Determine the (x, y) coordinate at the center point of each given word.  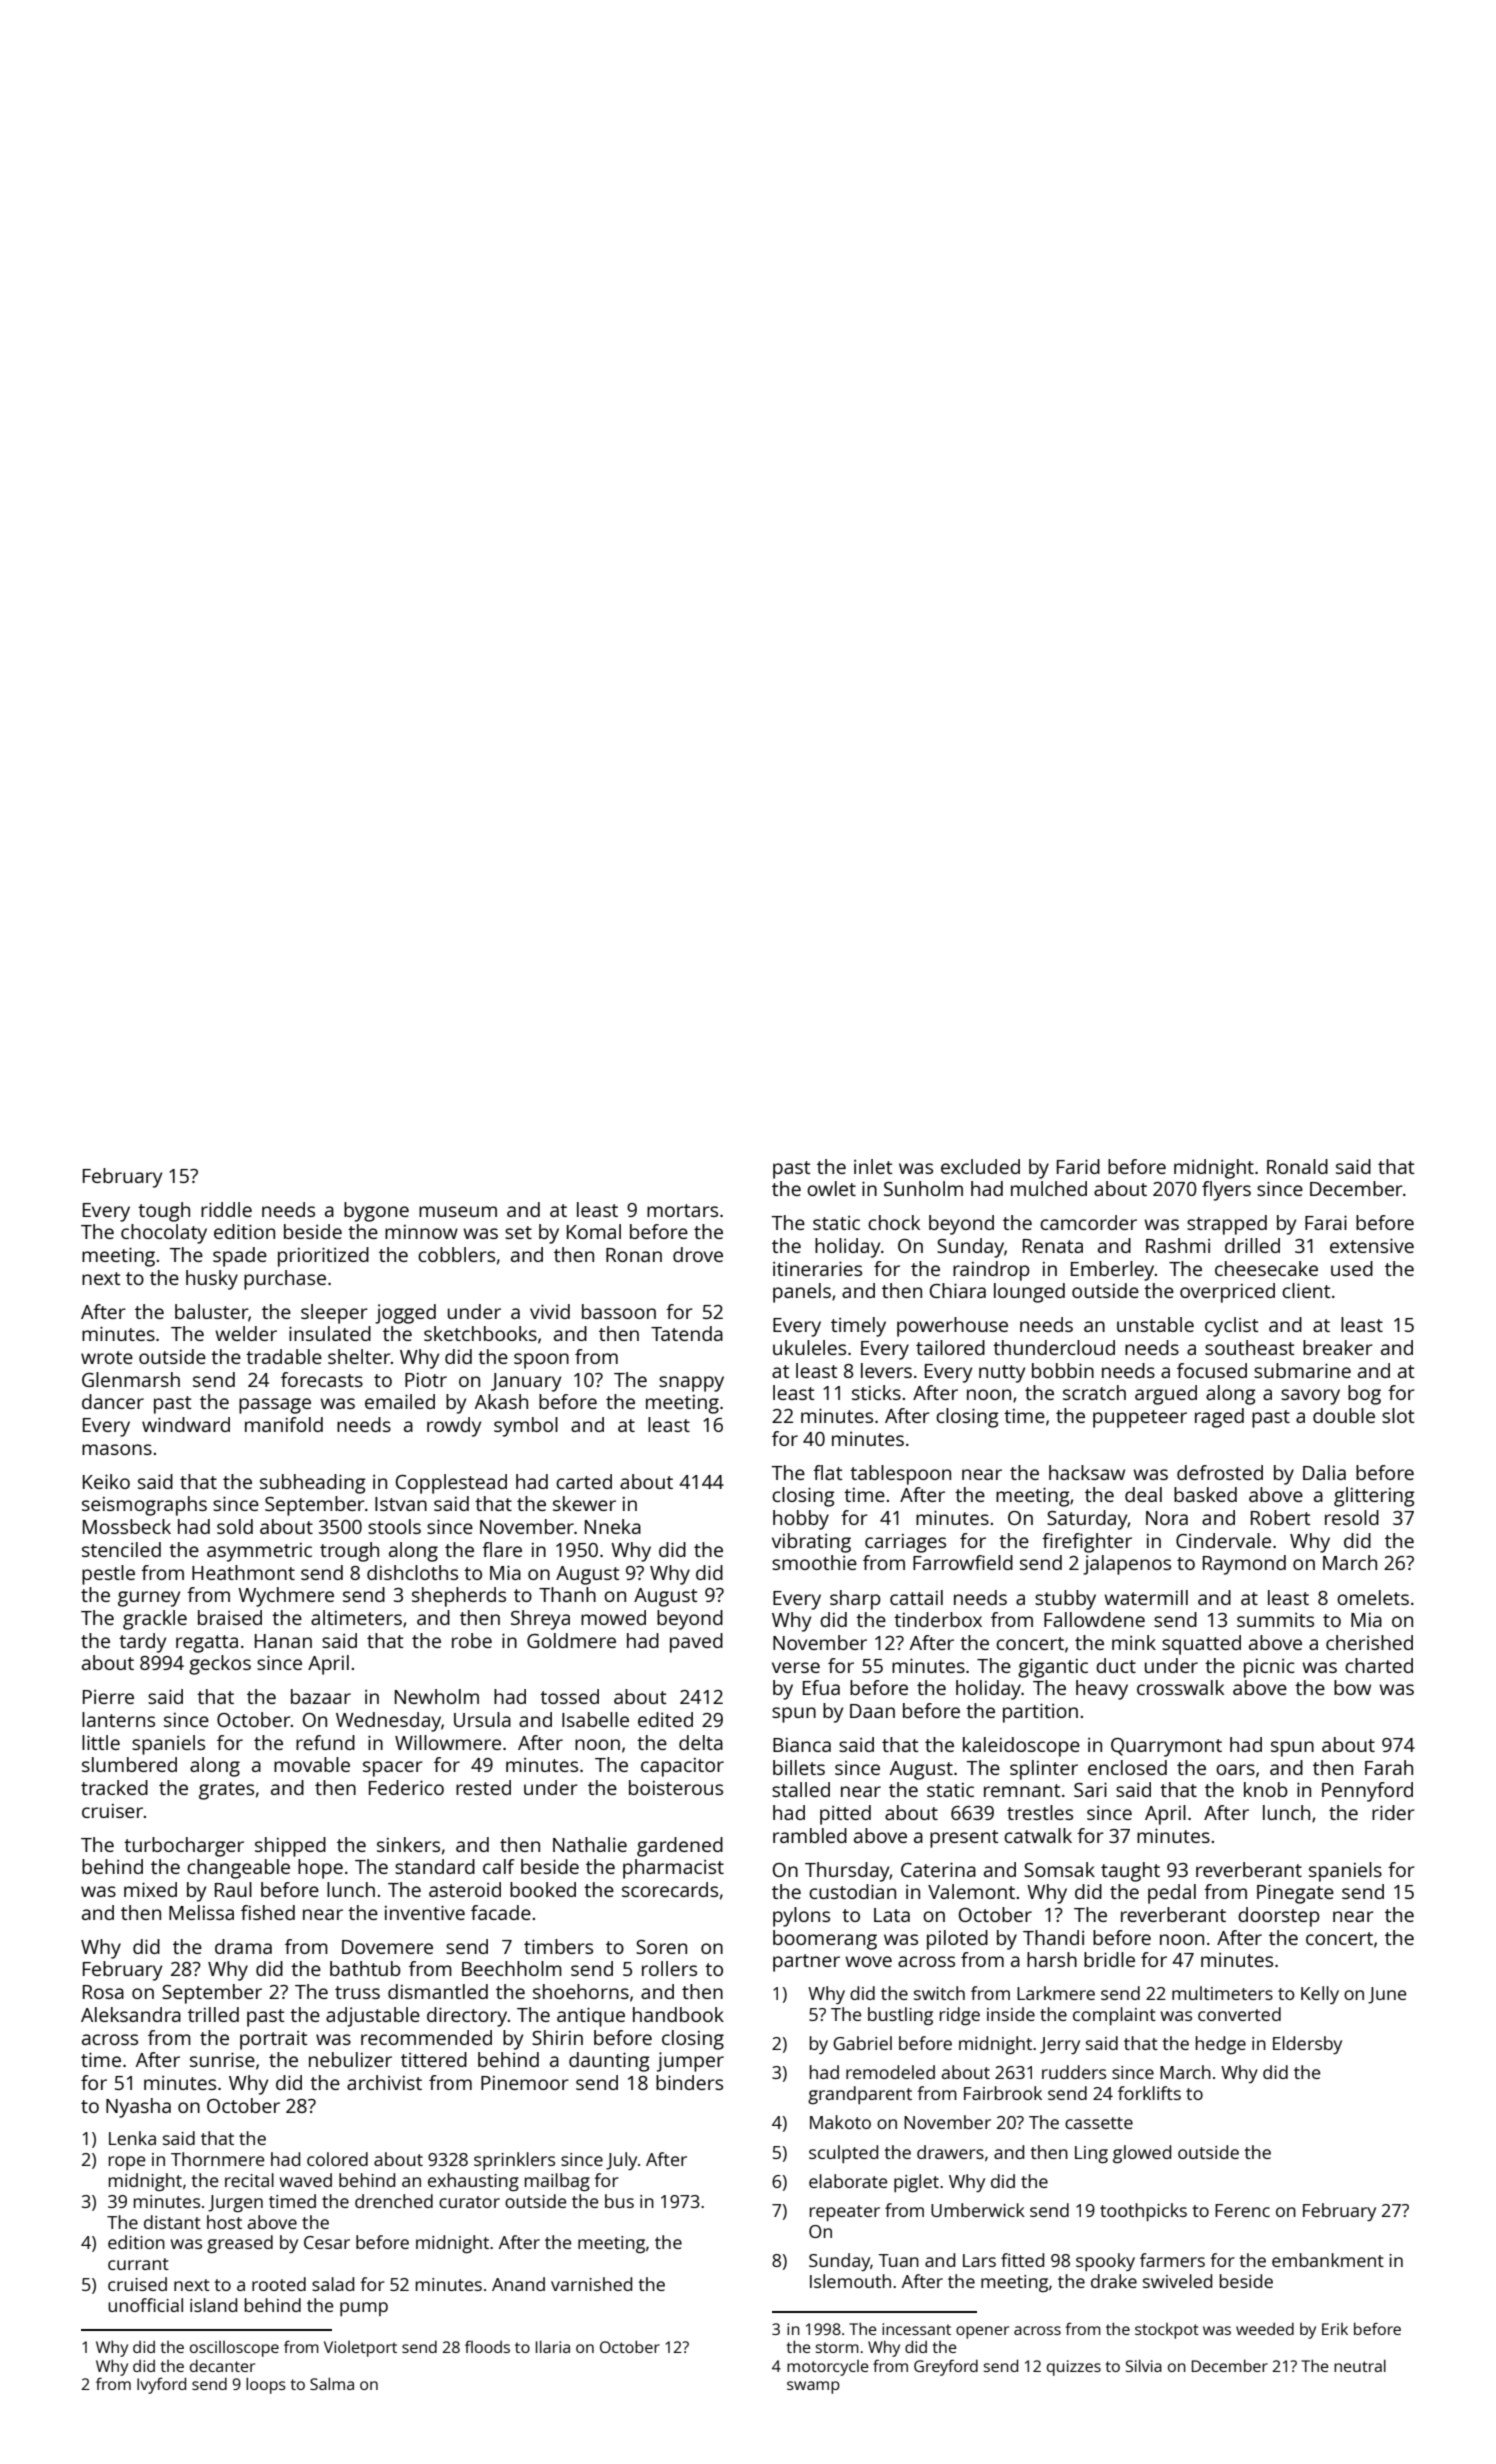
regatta (207, 1644)
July (621, 2161)
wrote (107, 1357)
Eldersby (1307, 2045)
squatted (1201, 1645)
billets (799, 1767)
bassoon (619, 1311)
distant (172, 2222)
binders (689, 2082)
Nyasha (138, 2108)
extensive (1372, 1245)
